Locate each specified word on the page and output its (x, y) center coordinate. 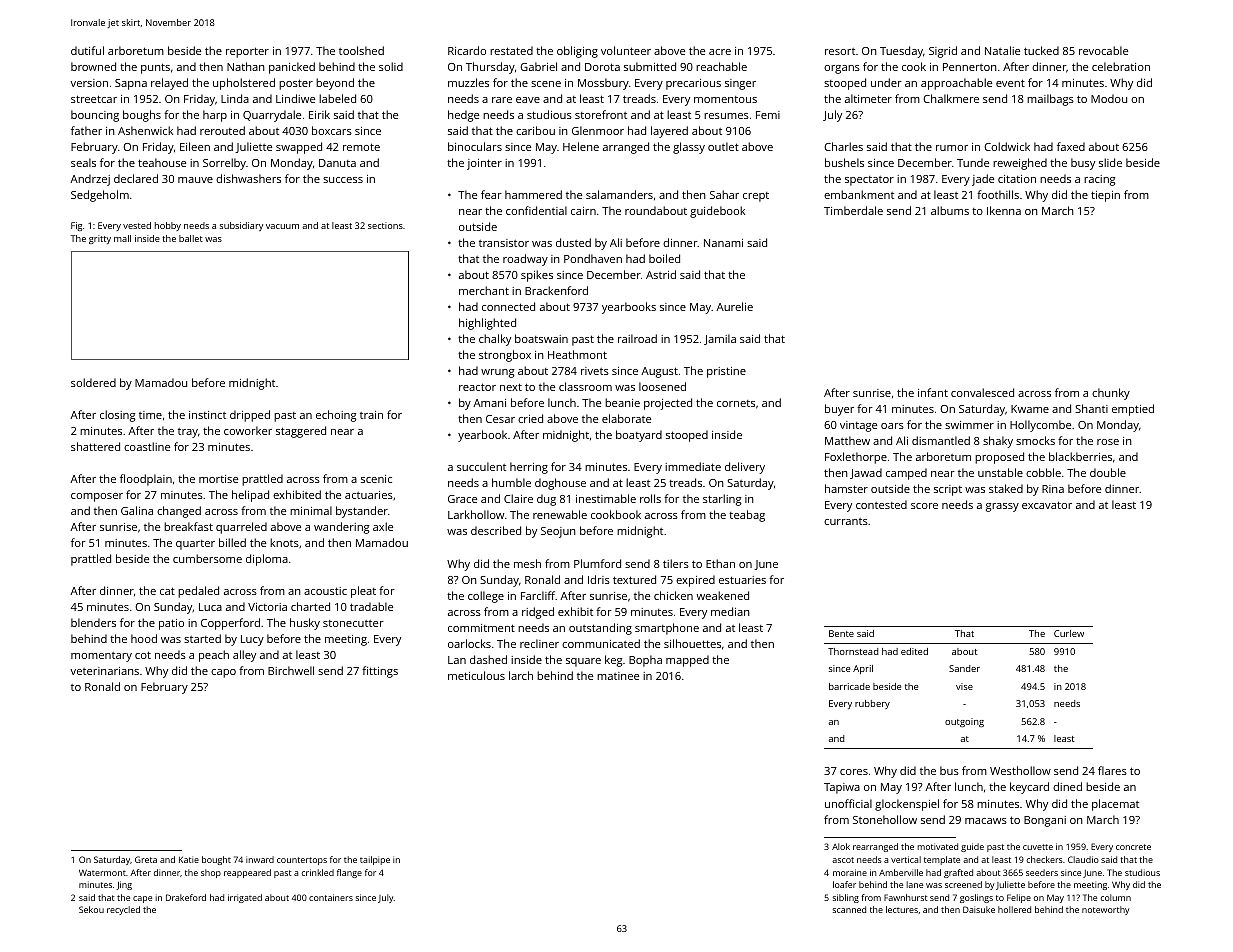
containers (331, 897)
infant (933, 392)
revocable (1103, 50)
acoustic (325, 591)
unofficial (848, 803)
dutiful (87, 50)
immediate (693, 466)
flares (1112, 770)
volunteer (626, 50)
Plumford (597, 563)
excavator (1047, 505)
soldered (93, 382)
